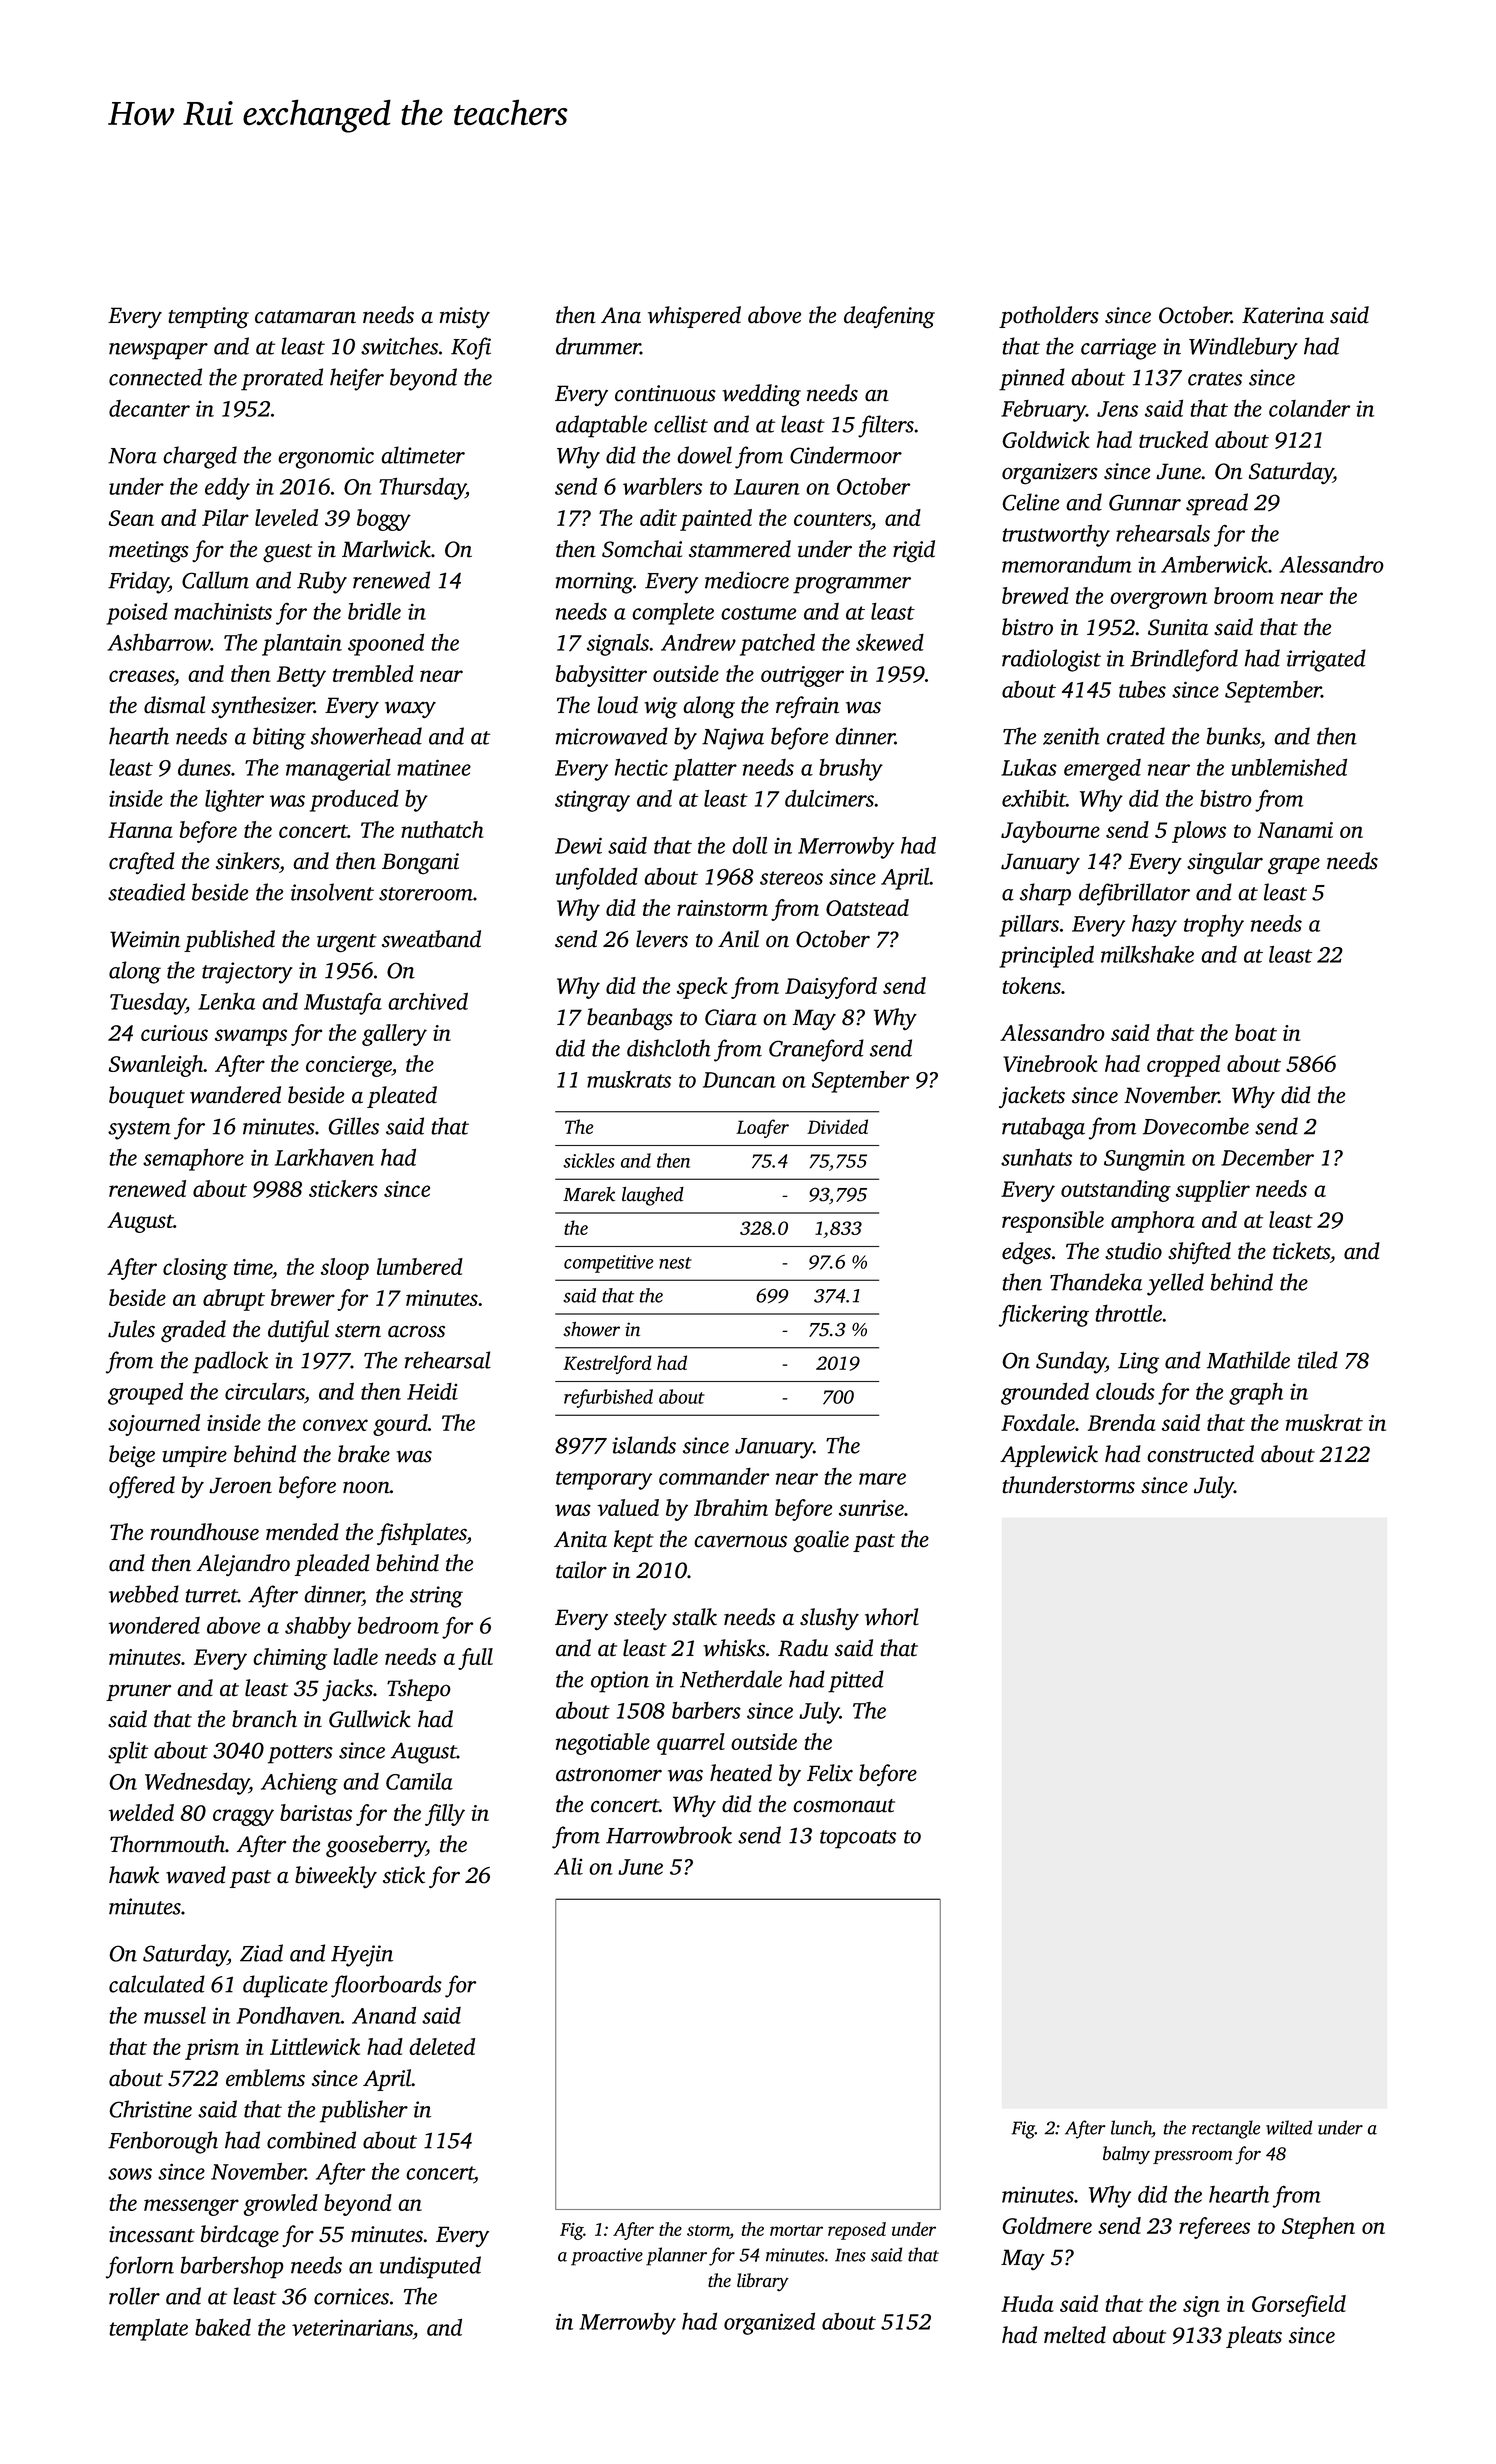 This screenshot has width=1496, height=2464. Describe the element at coordinates (1318, 1360) in the screenshot. I see `tiled` at that location.
